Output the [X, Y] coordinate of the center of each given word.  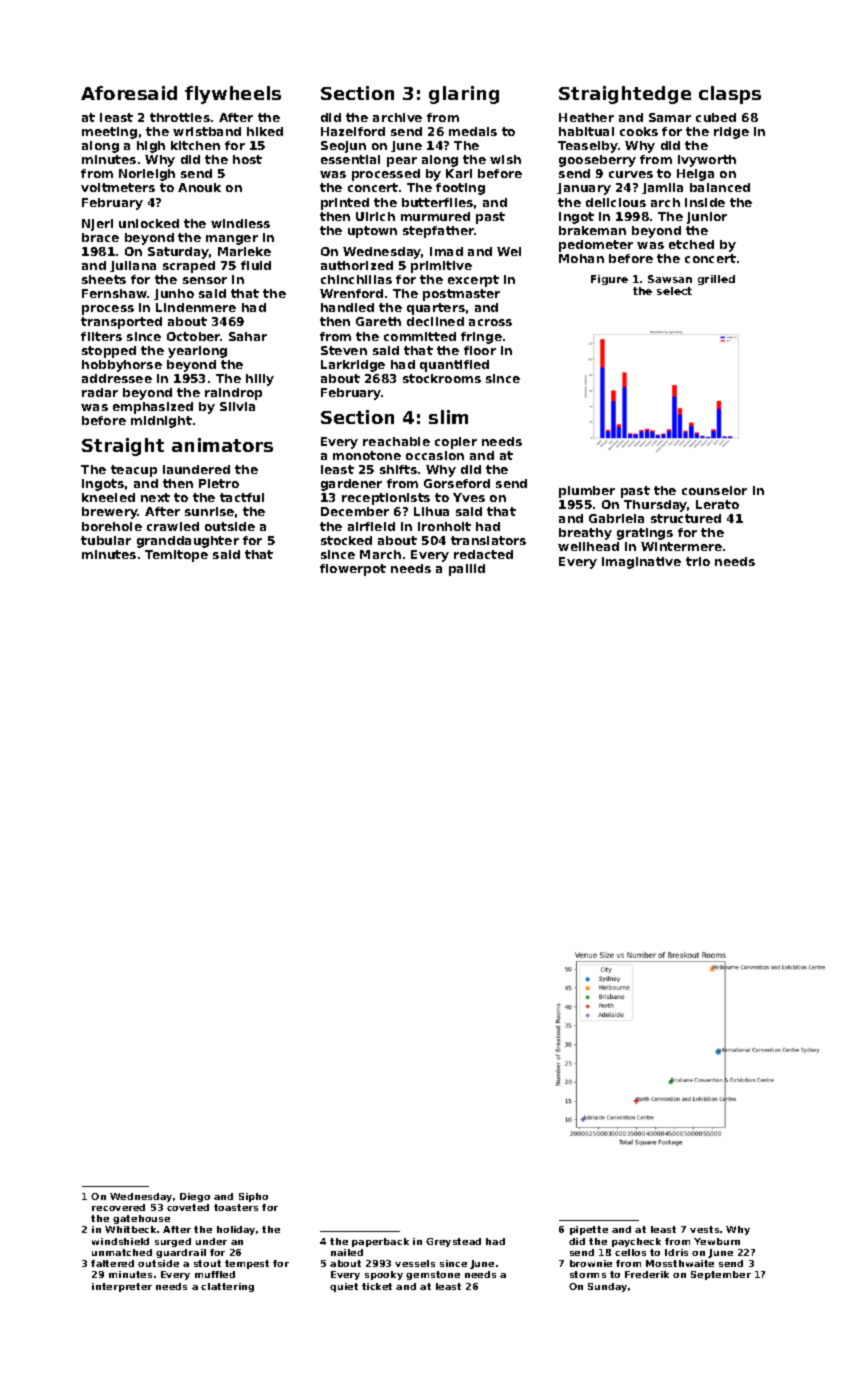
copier [456, 443]
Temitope [176, 556]
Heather [586, 117]
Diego [195, 1197]
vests [704, 1229]
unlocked [149, 223]
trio [698, 561]
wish [505, 159]
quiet [344, 1287]
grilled [716, 280]
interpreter [122, 1287]
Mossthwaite [680, 1263]
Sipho [253, 1197]
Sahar [248, 336]
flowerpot [353, 570]
